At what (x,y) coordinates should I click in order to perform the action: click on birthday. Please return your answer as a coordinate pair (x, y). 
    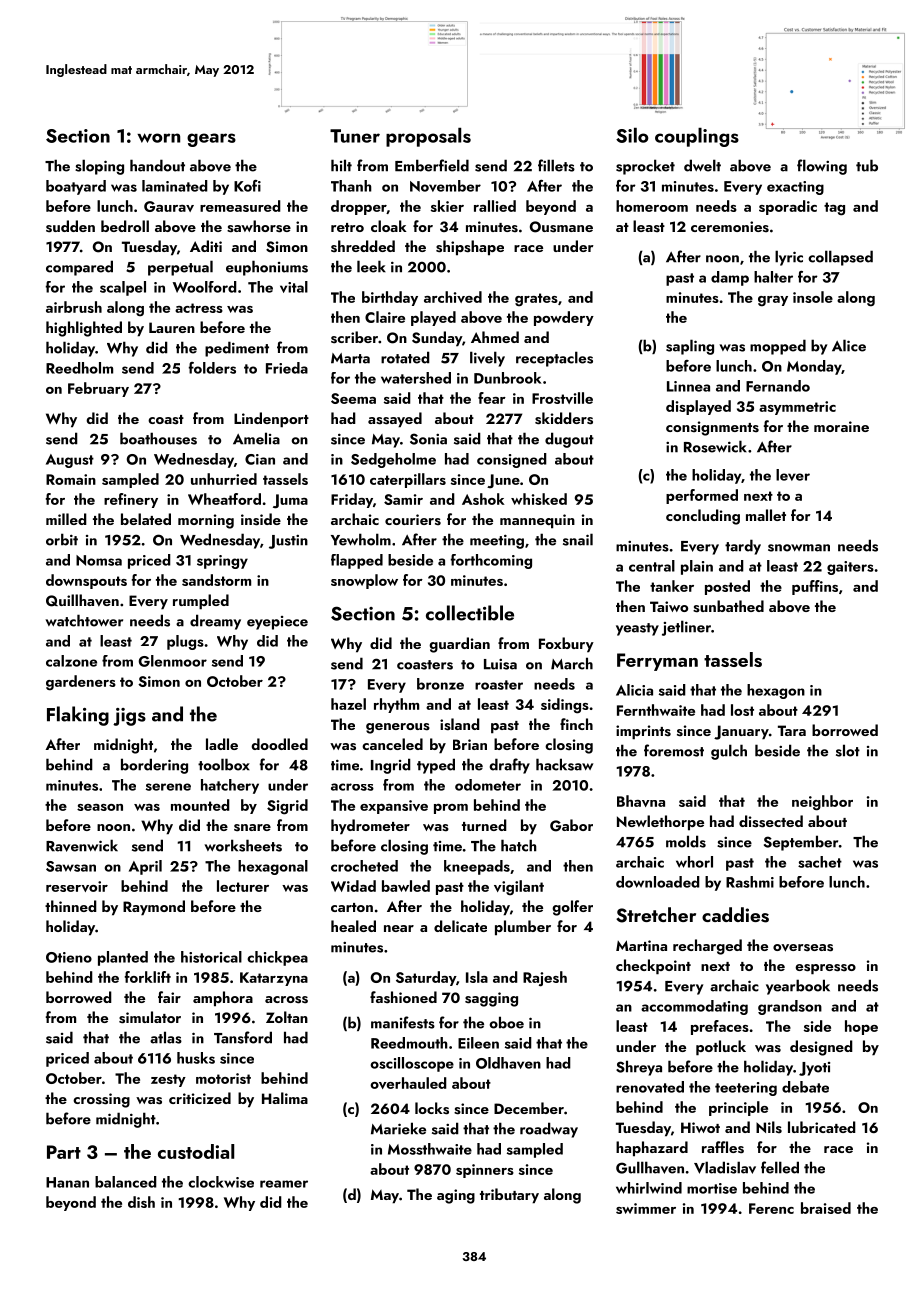
    Looking at the image, I should click on (390, 298).
